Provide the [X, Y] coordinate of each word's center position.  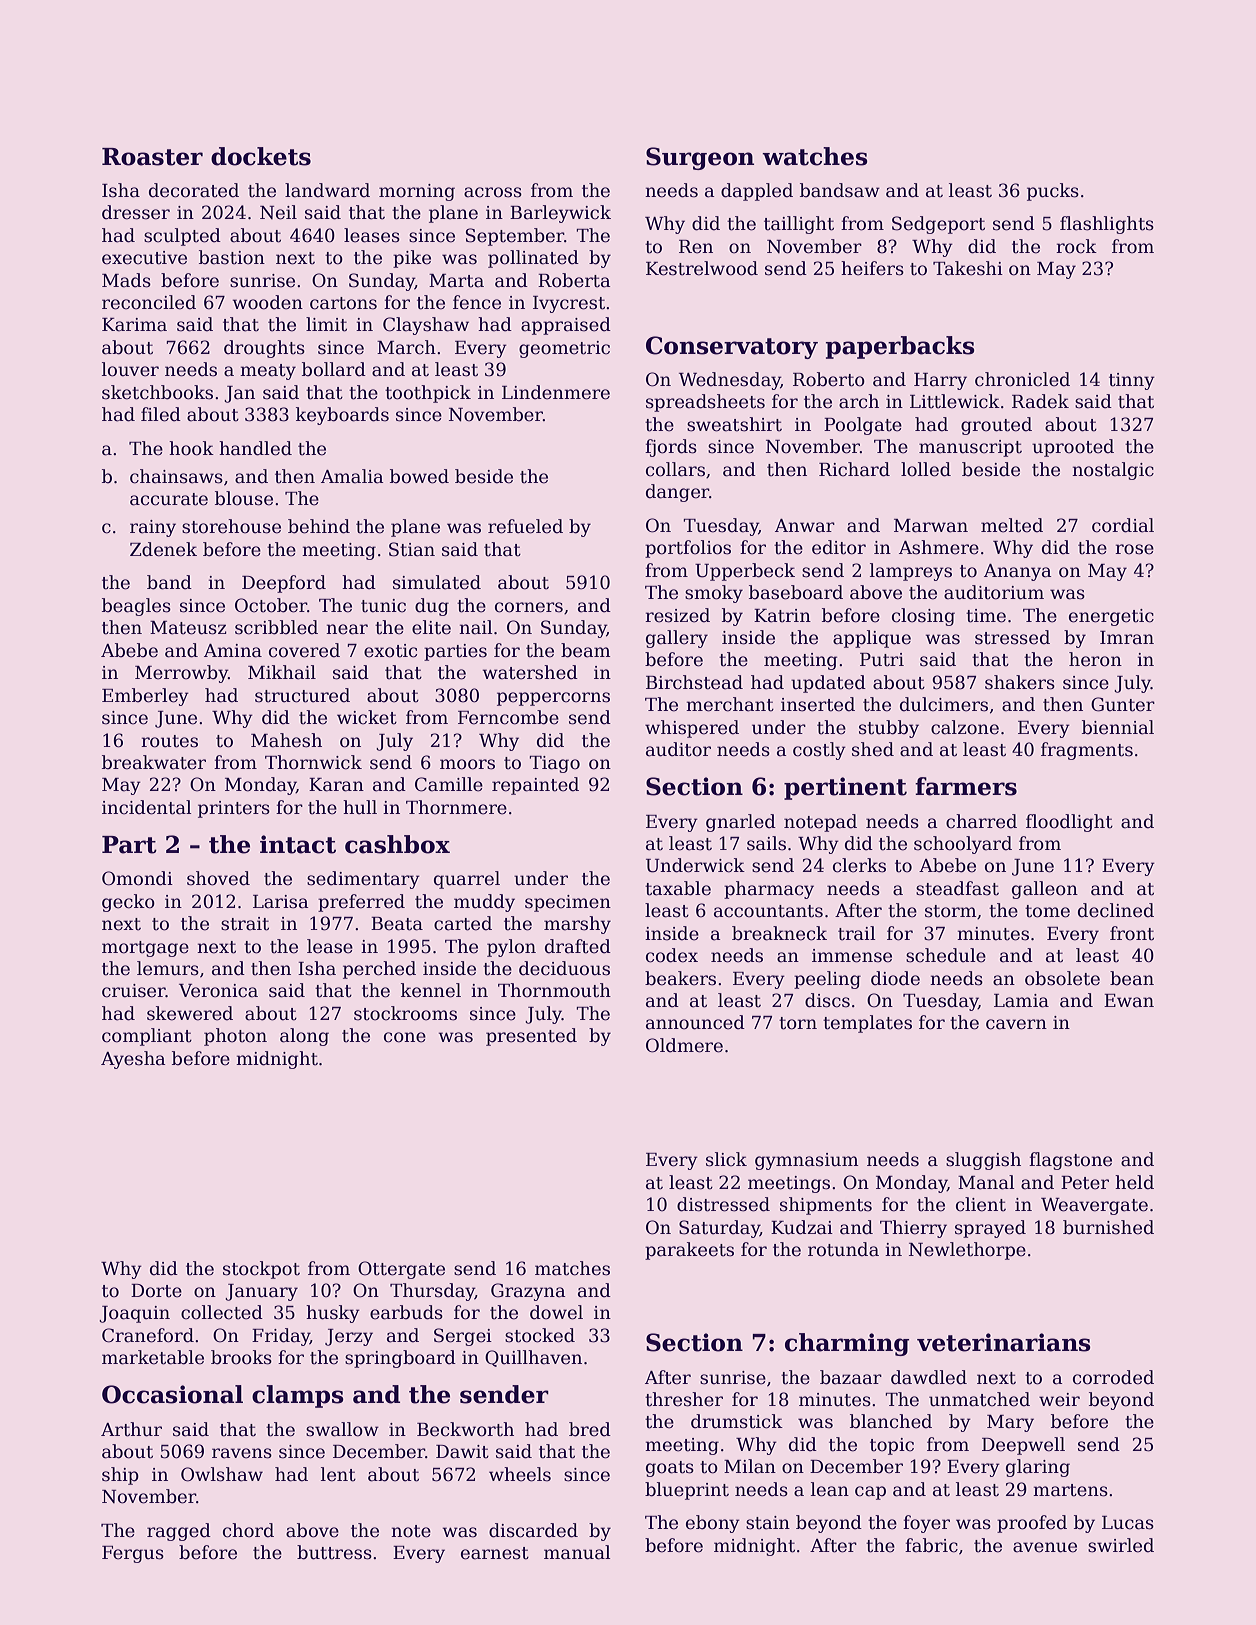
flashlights [1107, 225]
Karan [336, 785]
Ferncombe [508, 717]
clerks [859, 865]
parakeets [689, 1251]
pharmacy [769, 890]
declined [1116, 910]
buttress [334, 1552]
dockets [261, 156]
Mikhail [282, 672]
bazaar [851, 1377]
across [493, 192]
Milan [750, 1466]
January [261, 1292]
